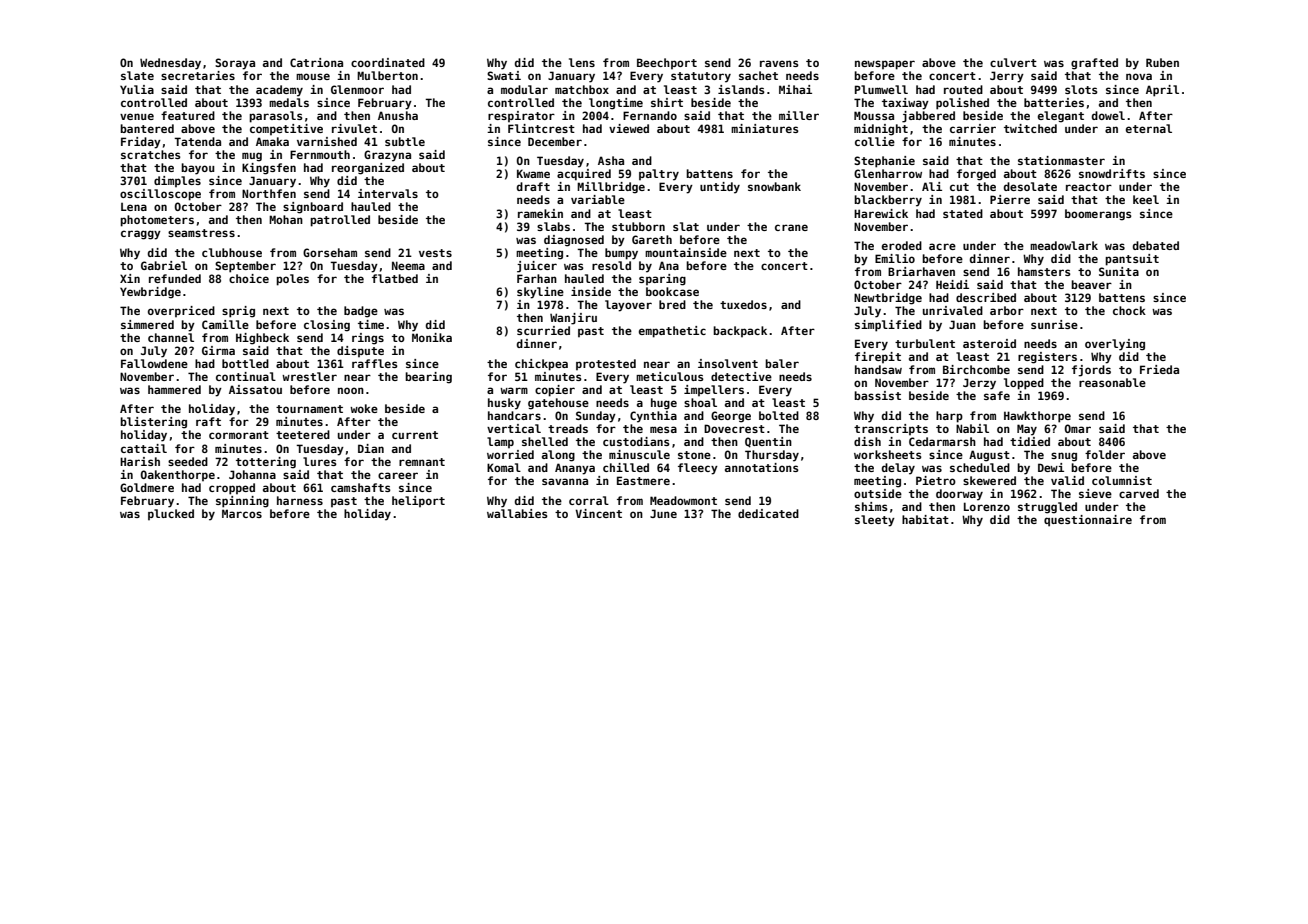 Image resolution: width=1308 pixels, height=924 pixels. I want to click on Mohan, so click(286, 219).
